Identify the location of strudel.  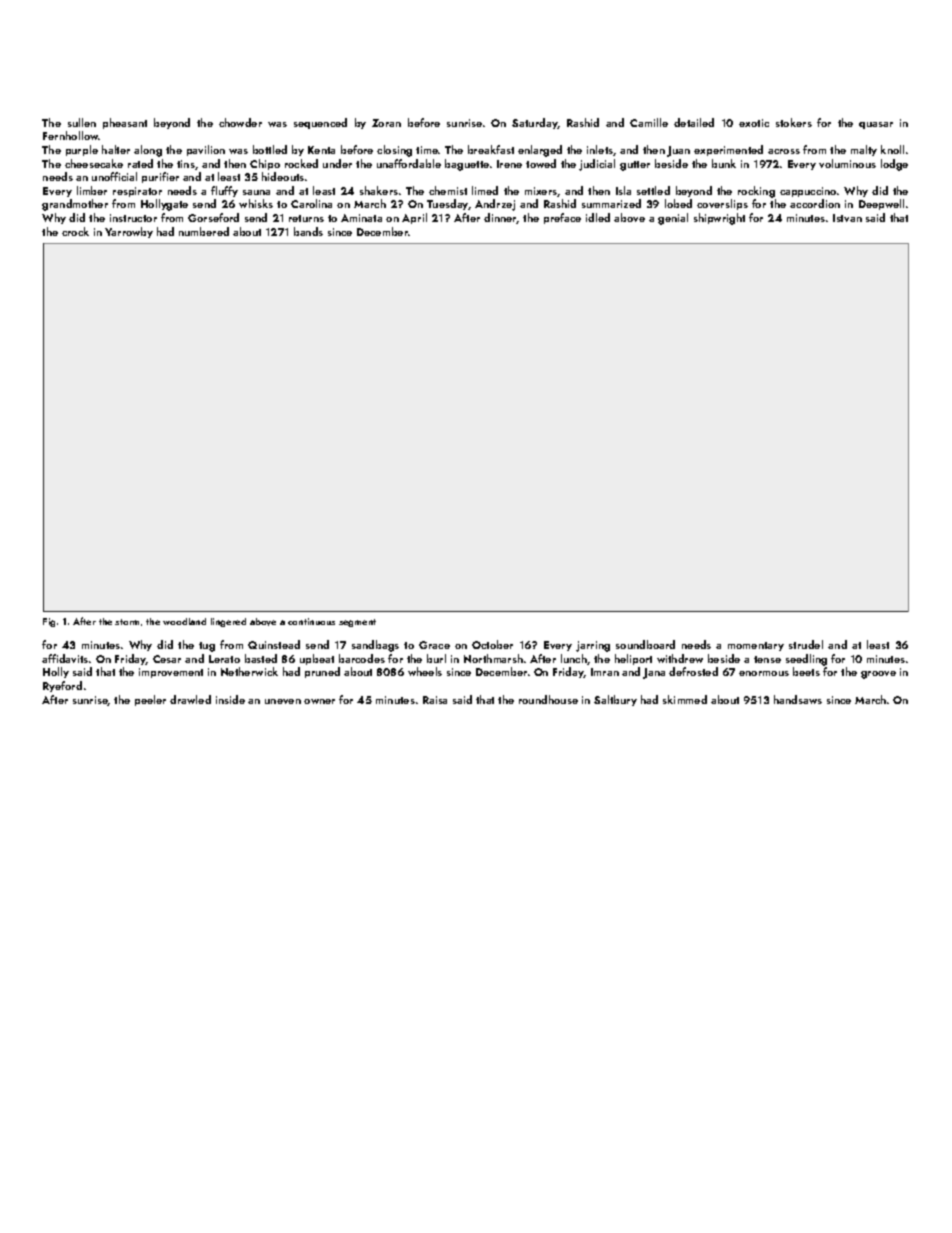
(806, 644).
